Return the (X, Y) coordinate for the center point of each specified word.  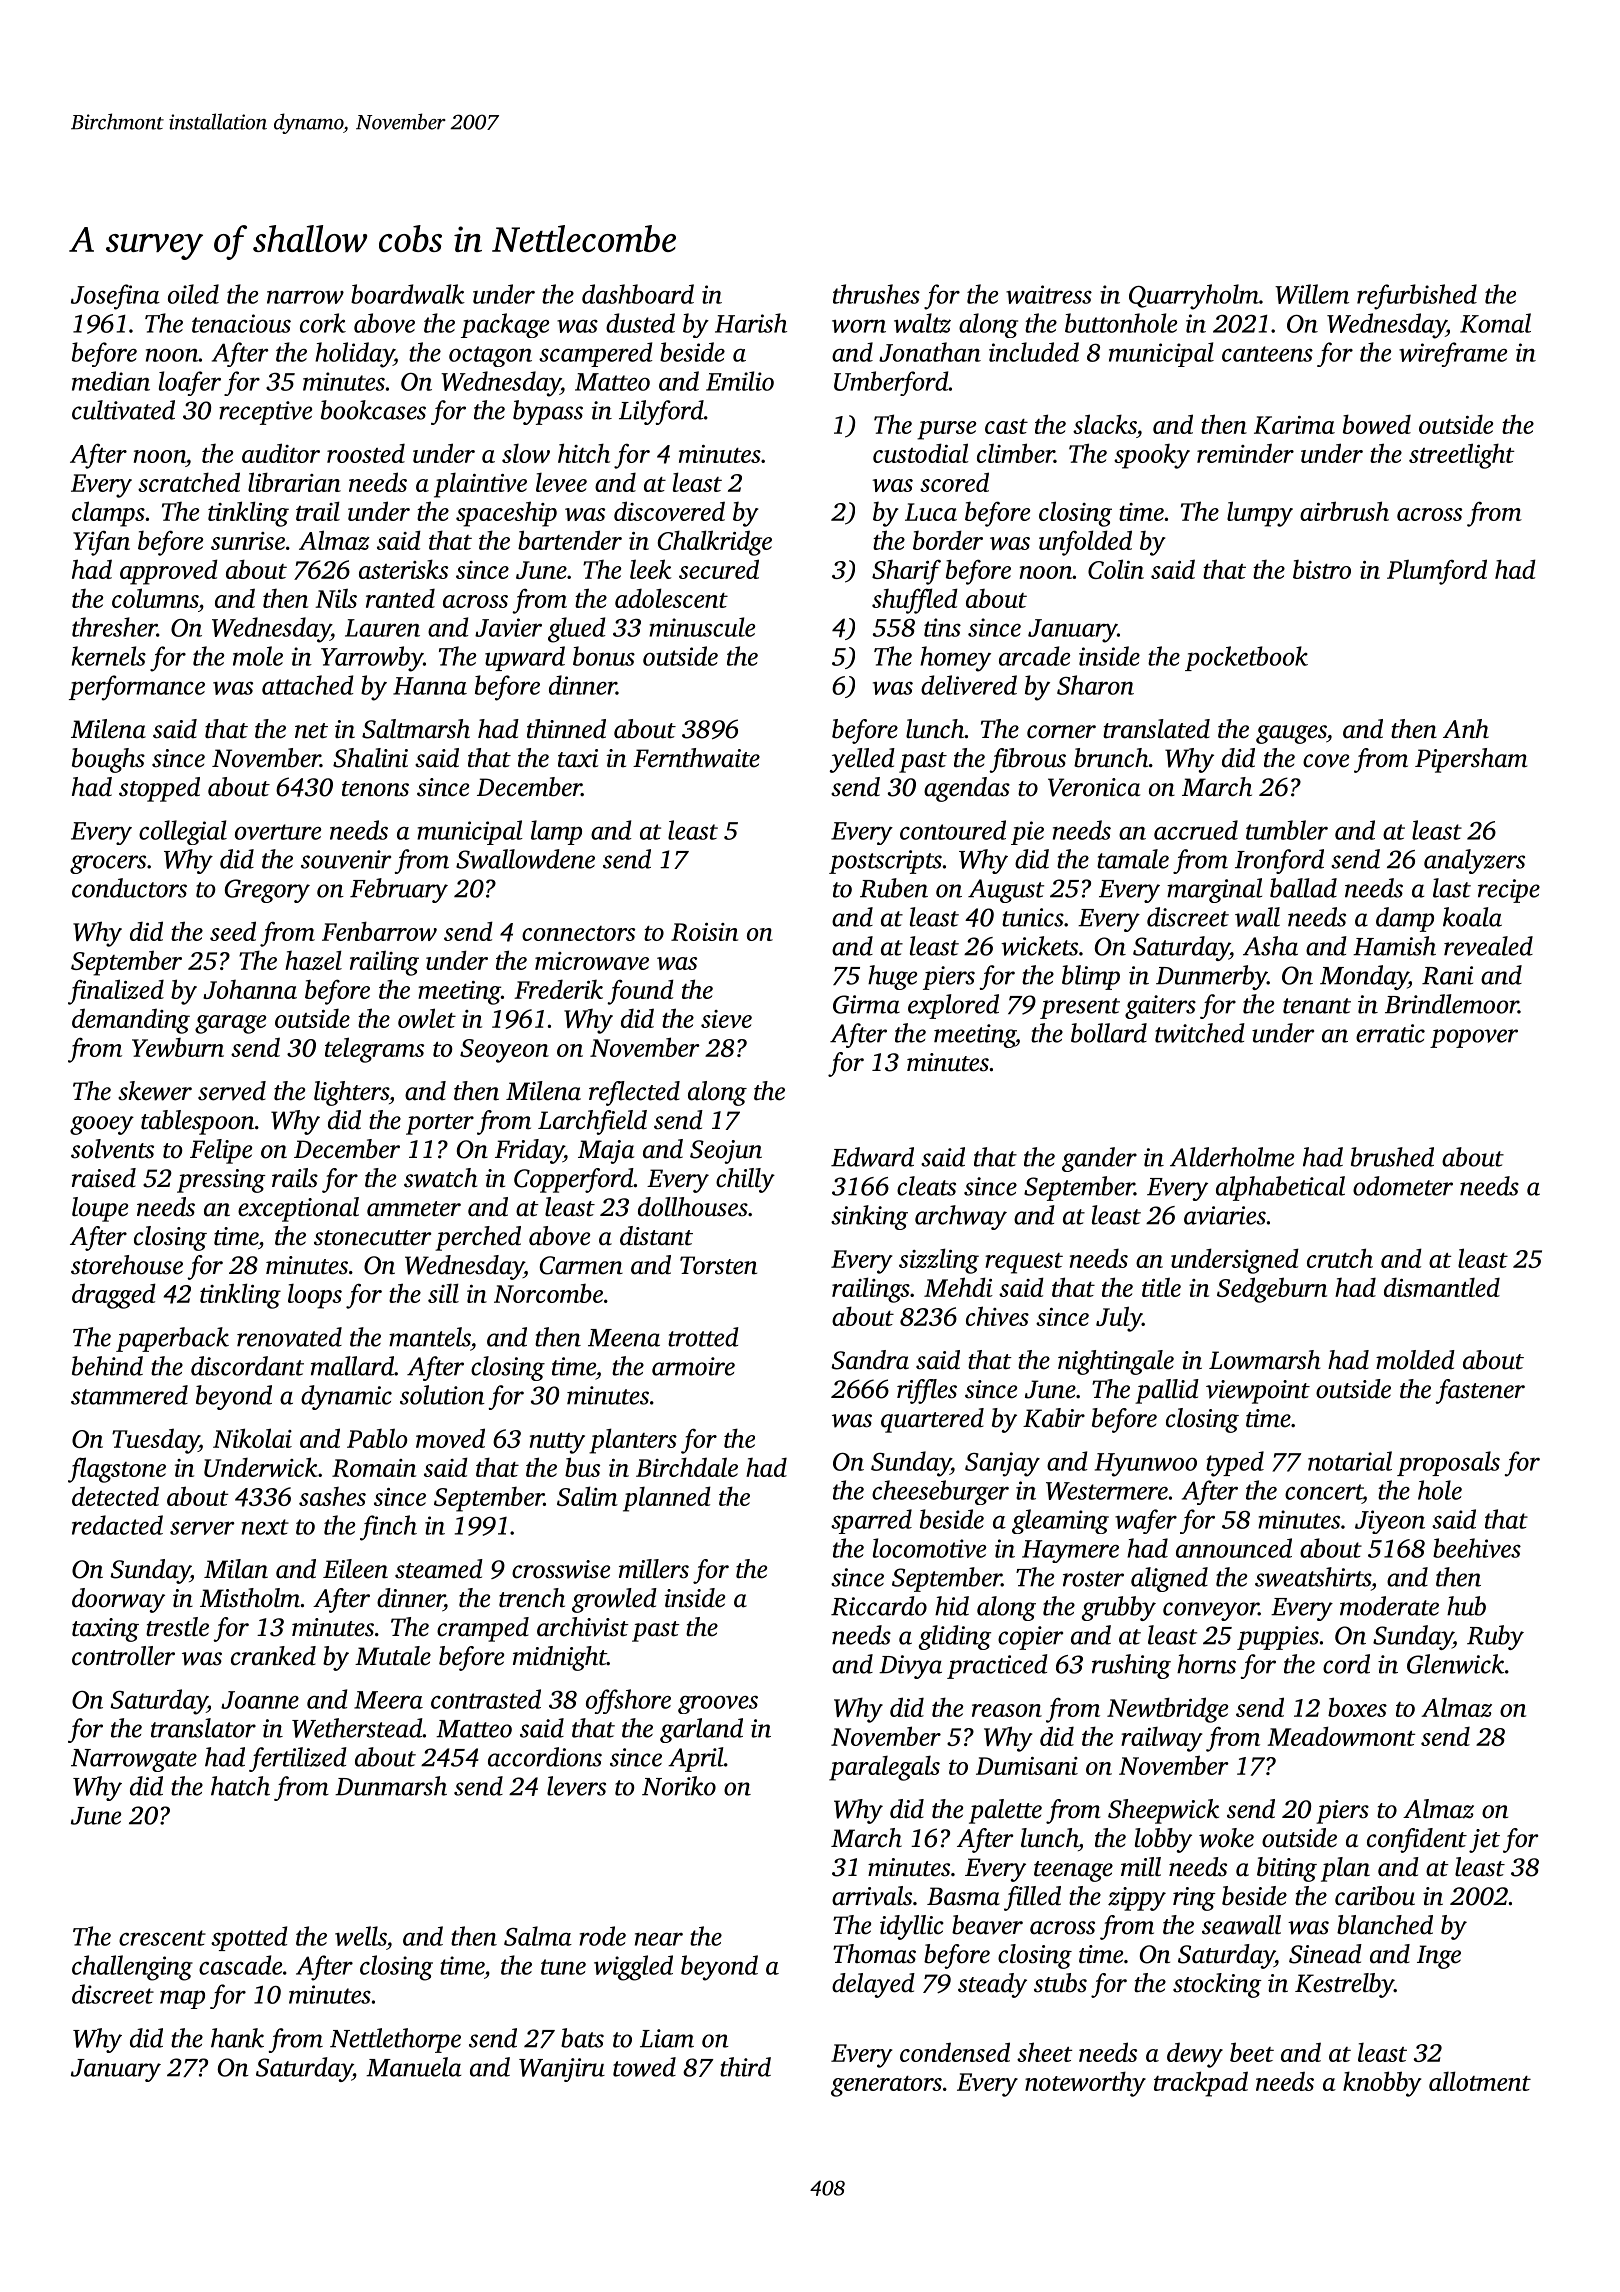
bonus (604, 656)
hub (1466, 1606)
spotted (249, 1938)
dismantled (1442, 1287)
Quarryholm (1194, 297)
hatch (240, 1786)
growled (614, 1600)
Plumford (1437, 572)
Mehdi (958, 1287)
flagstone (117, 1470)
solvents (112, 1149)
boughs (108, 760)
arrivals (872, 1896)
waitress (1049, 294)
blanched (1385, 1925)
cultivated (123, 410)
